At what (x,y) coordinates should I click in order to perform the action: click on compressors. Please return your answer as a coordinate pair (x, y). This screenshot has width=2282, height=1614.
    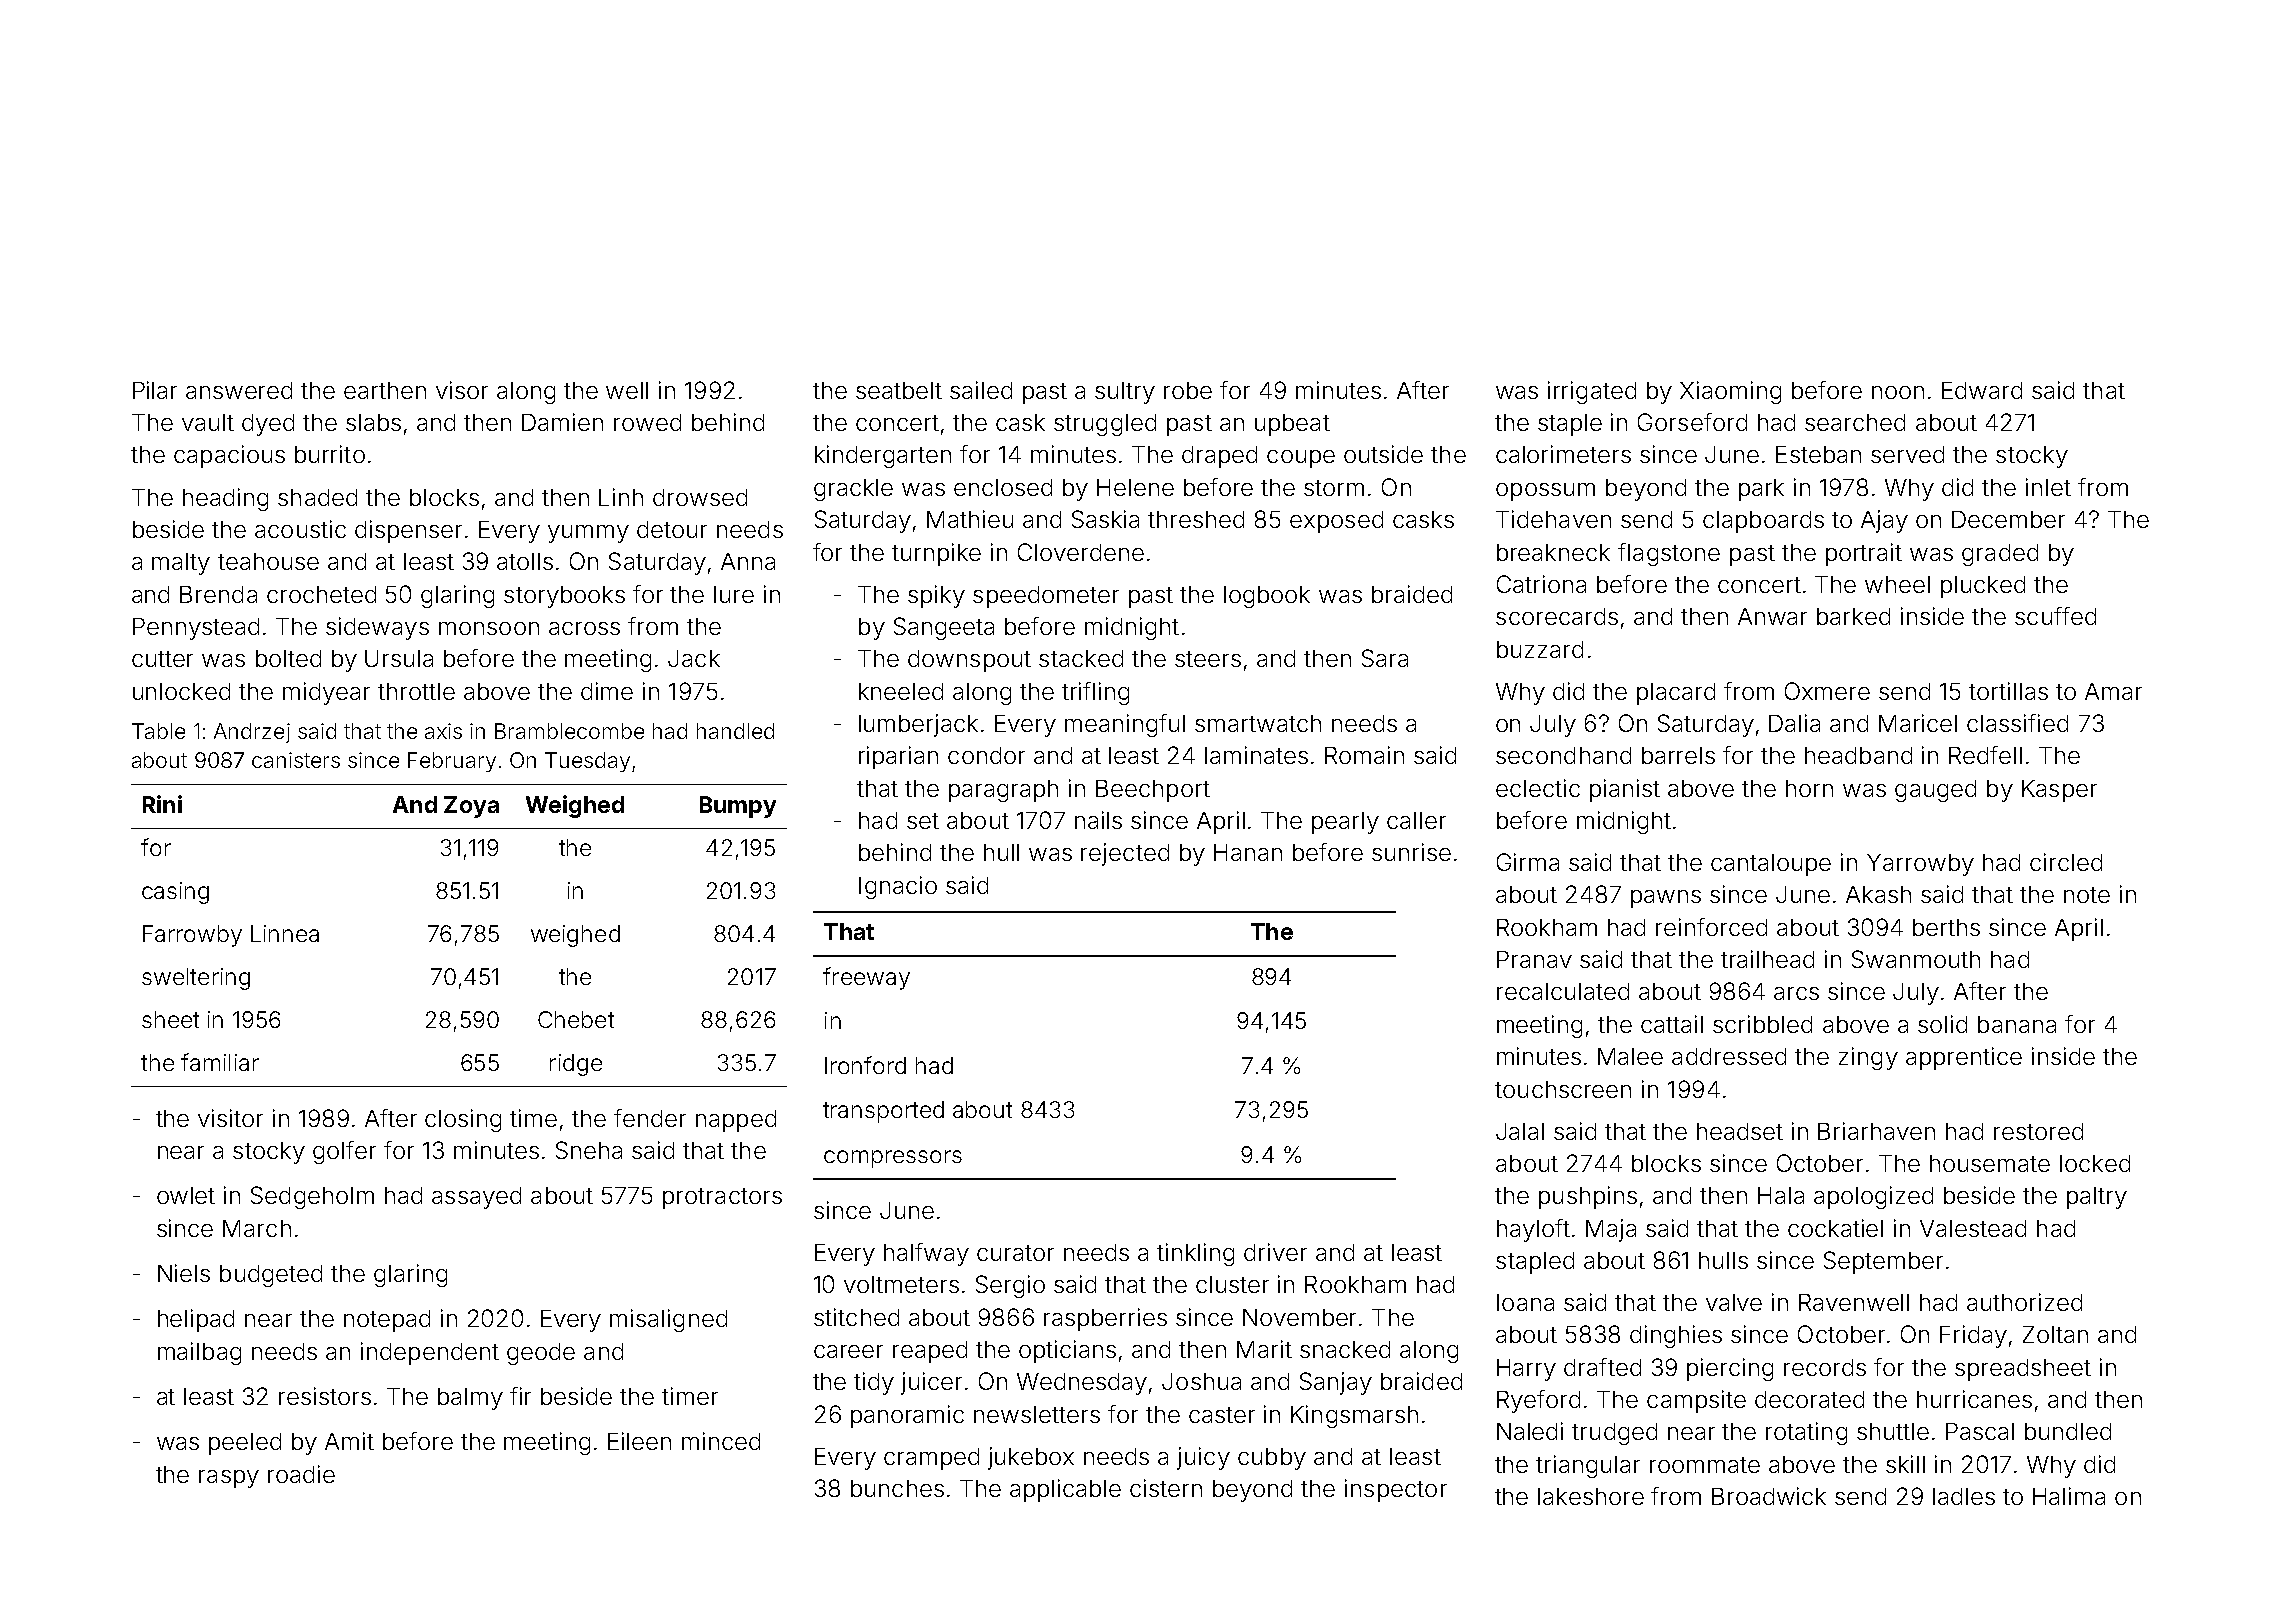
    Looking at the image, I should click on (893, 1159).
